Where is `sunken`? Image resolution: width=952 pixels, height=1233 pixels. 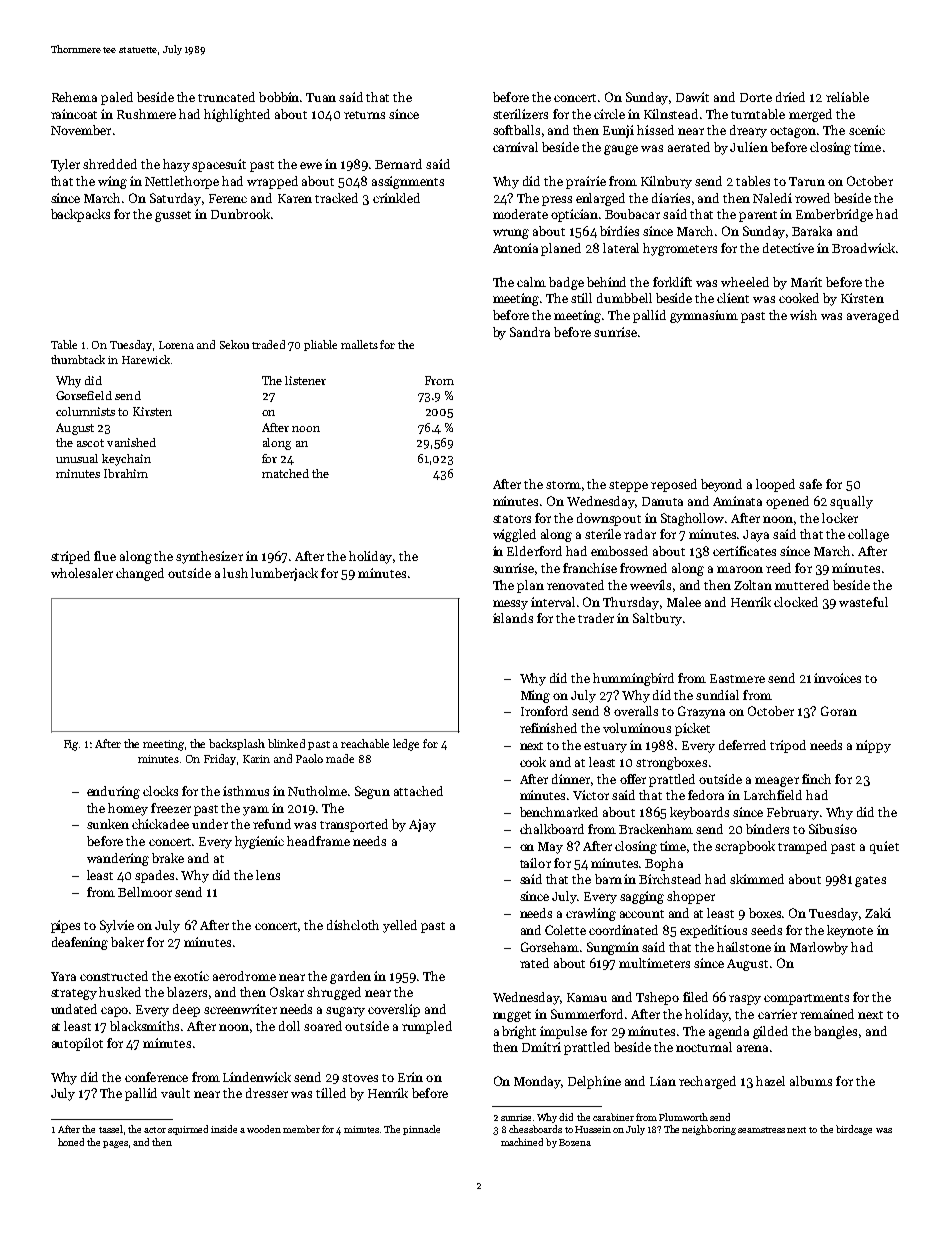 sunken is located at coordinates (108, 824).
